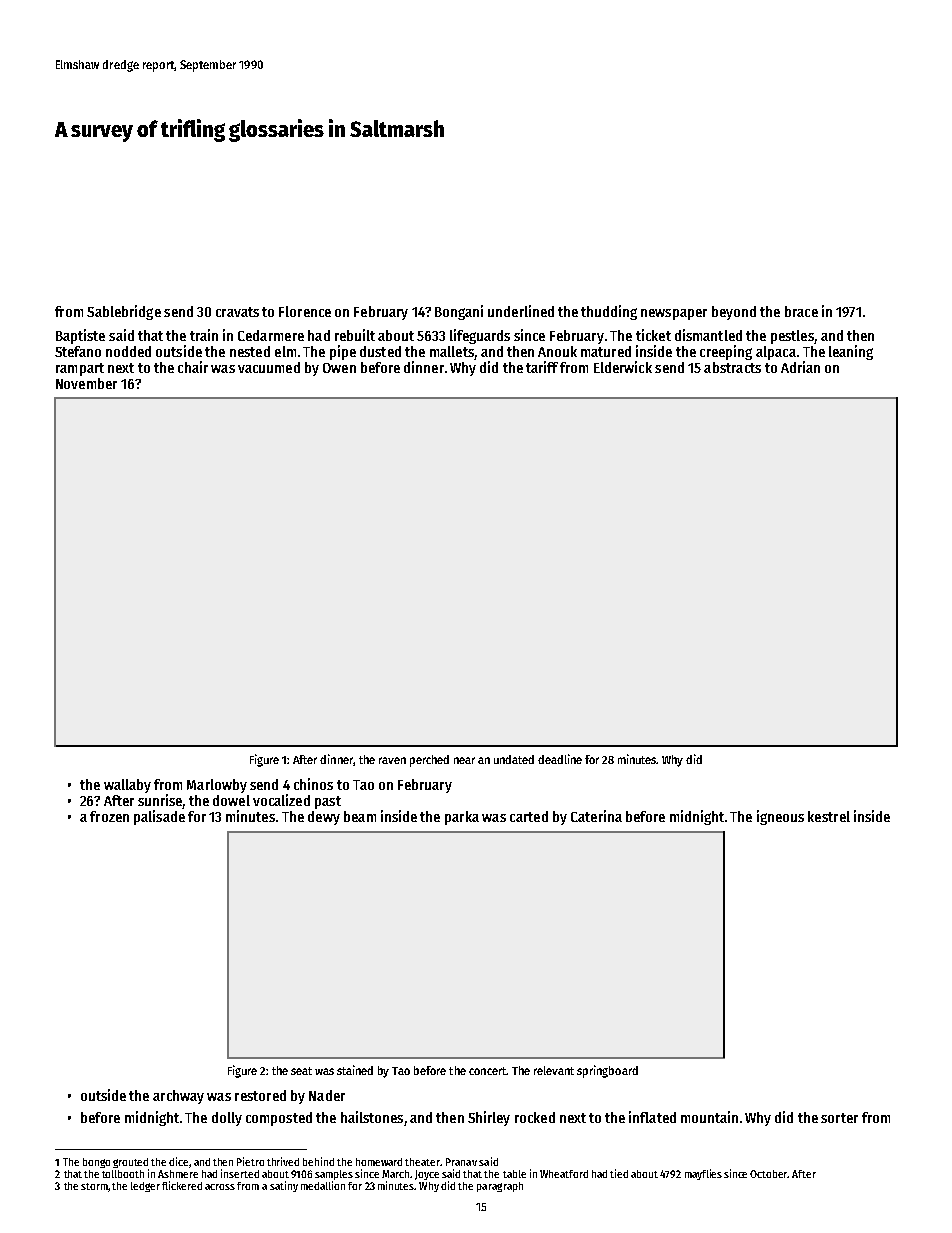 This image has height=1233, width=952. I want to click on deadline, so click(560, 759).
